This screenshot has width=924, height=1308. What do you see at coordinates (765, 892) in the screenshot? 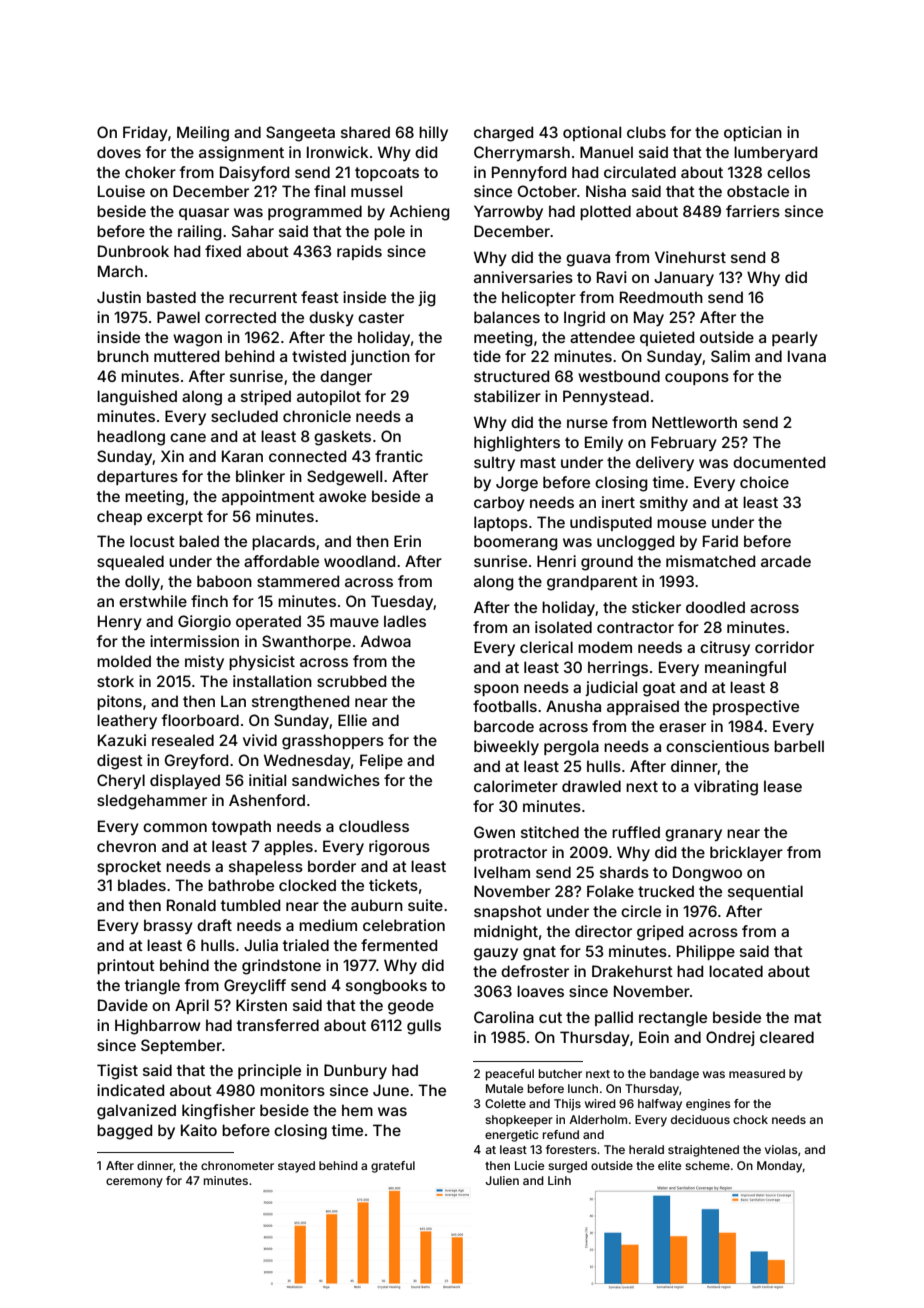
I see `sequential` at bounding box center [765, 892].
